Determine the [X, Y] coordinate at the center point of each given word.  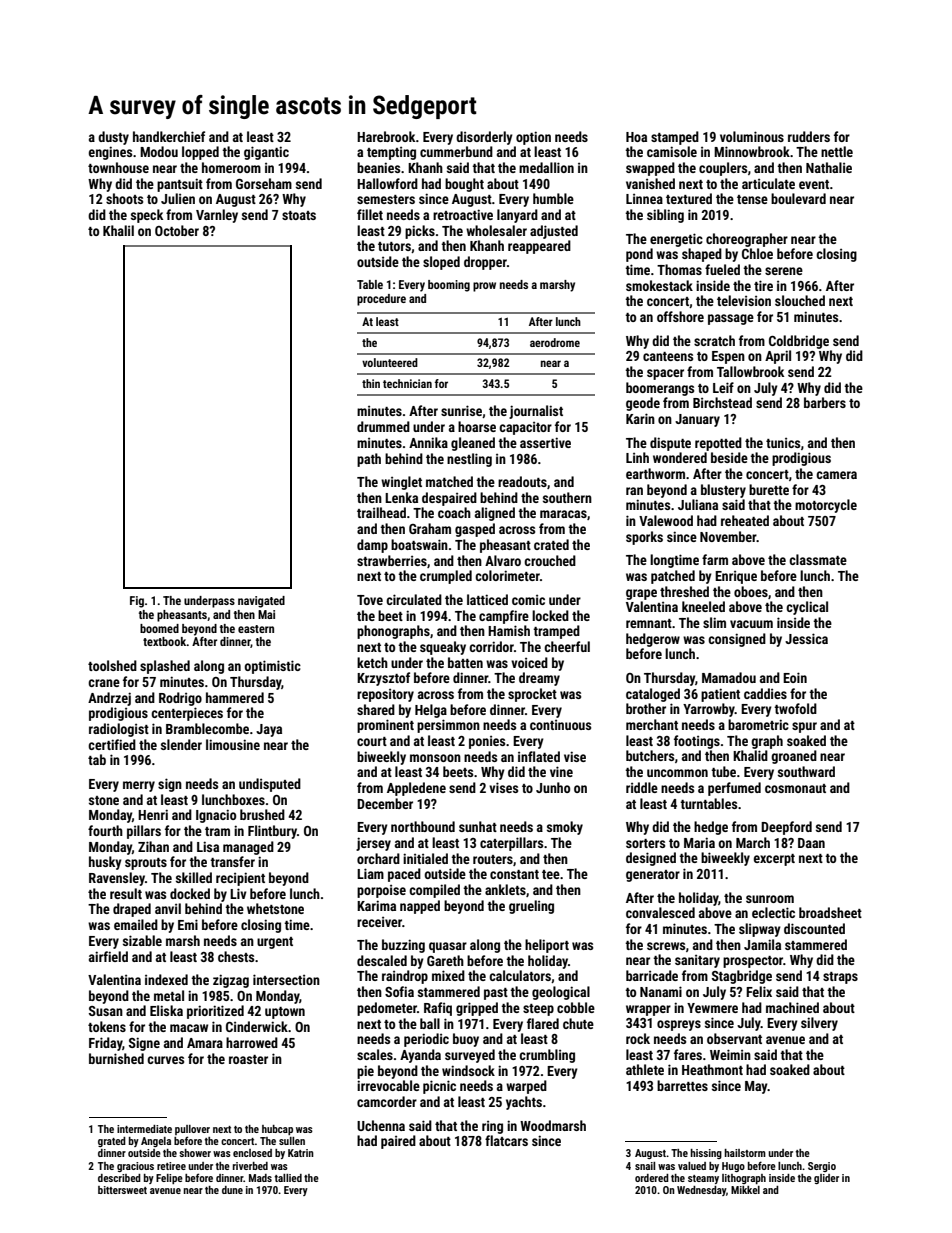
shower [195, 1153]
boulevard [798, 198]
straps [840, 978]
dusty [113, 138]
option [533, 138]
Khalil [118, 230]
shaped [702, 255]
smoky [565, 828]
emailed [136, 924]
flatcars [506, 1140]
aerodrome [555, 342]
